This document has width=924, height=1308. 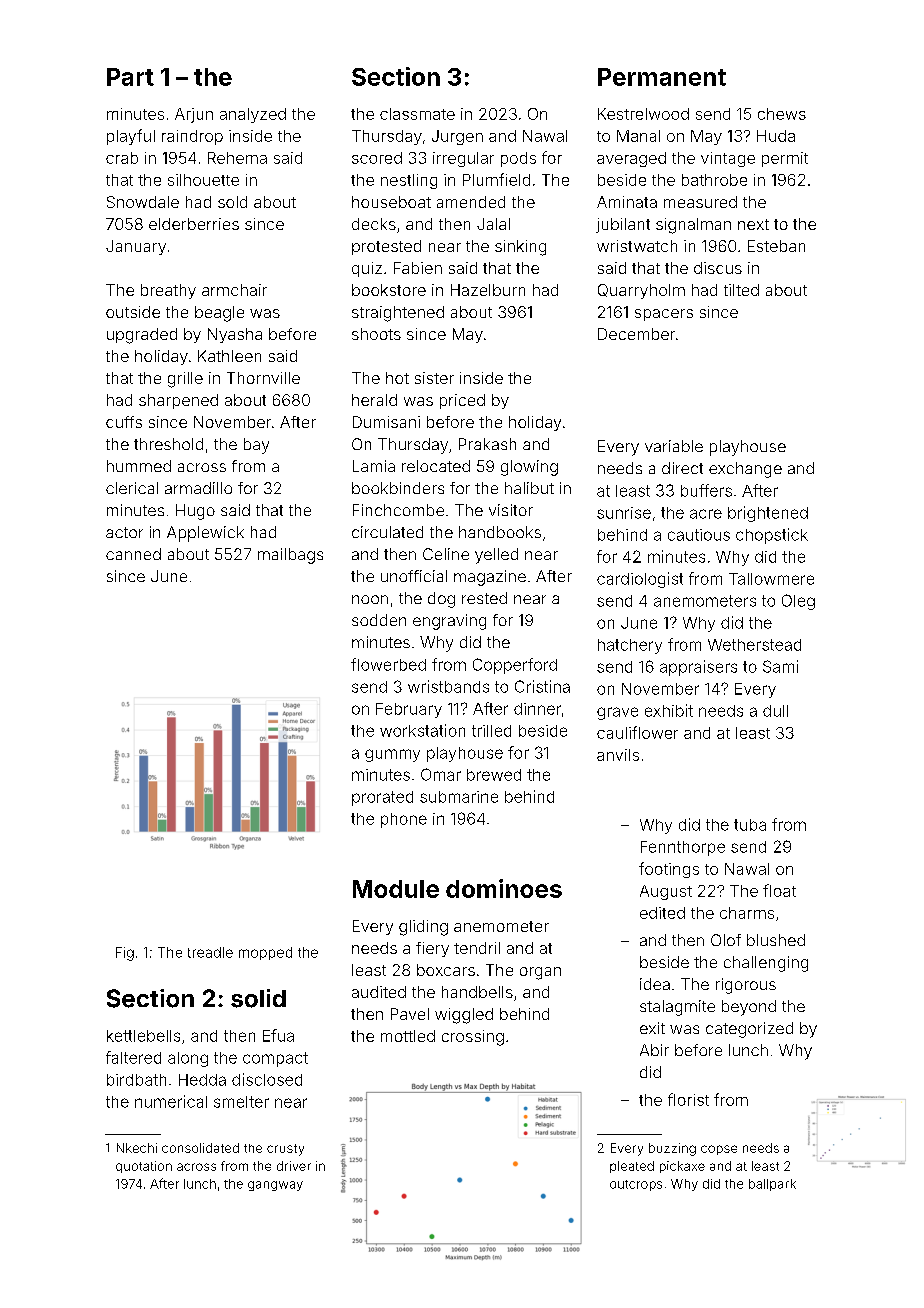 I want to click on bay, so click(x=256, y=446).
